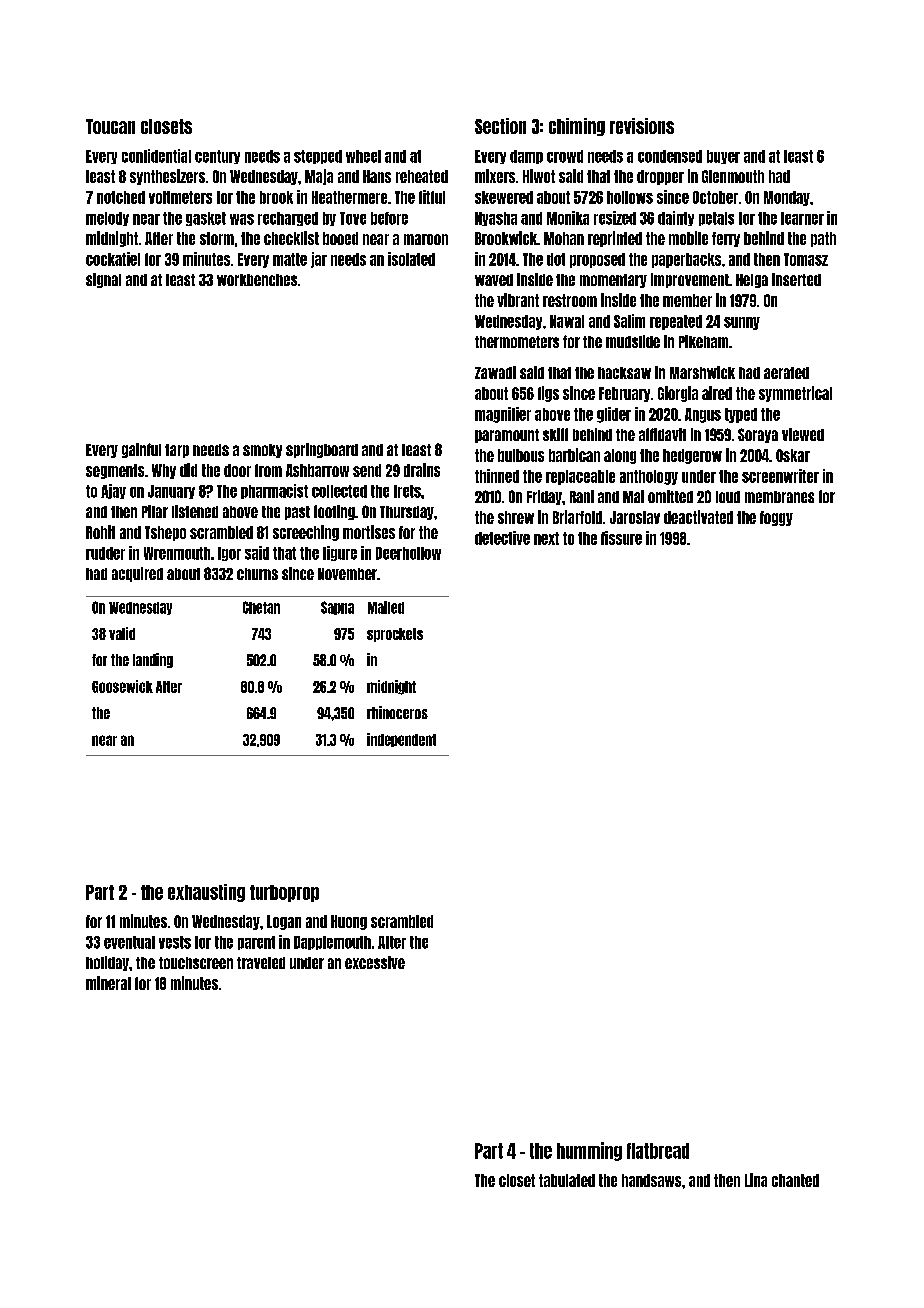  I want to click on mineral, so click(108, 983).
